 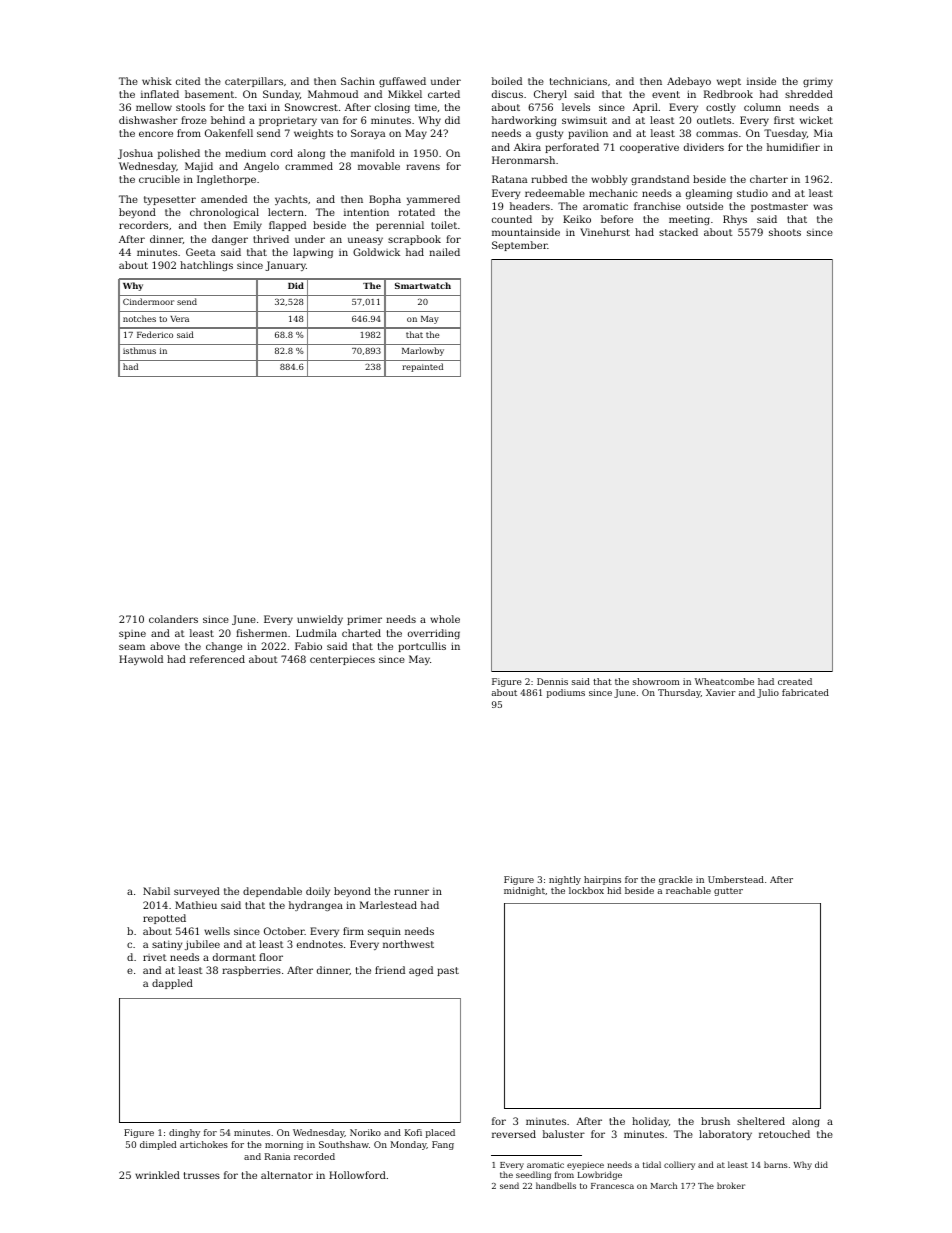 I want to click on danger, so click(x=230, y=240).
